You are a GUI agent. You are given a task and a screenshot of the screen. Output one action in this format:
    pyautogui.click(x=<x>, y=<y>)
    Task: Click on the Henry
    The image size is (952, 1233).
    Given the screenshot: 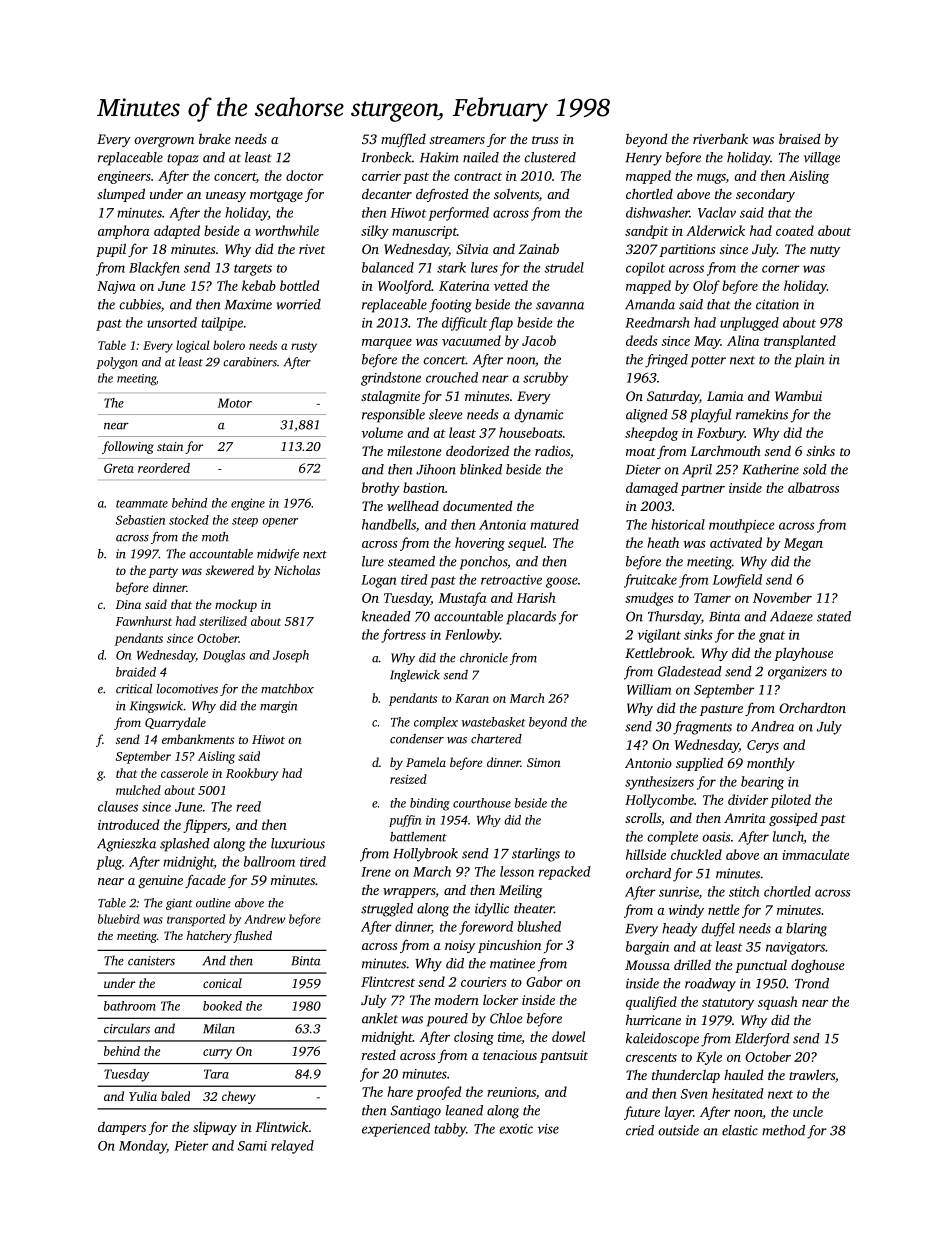 What is the action you would take?
    pyautogui.click(x=643, y=159)
